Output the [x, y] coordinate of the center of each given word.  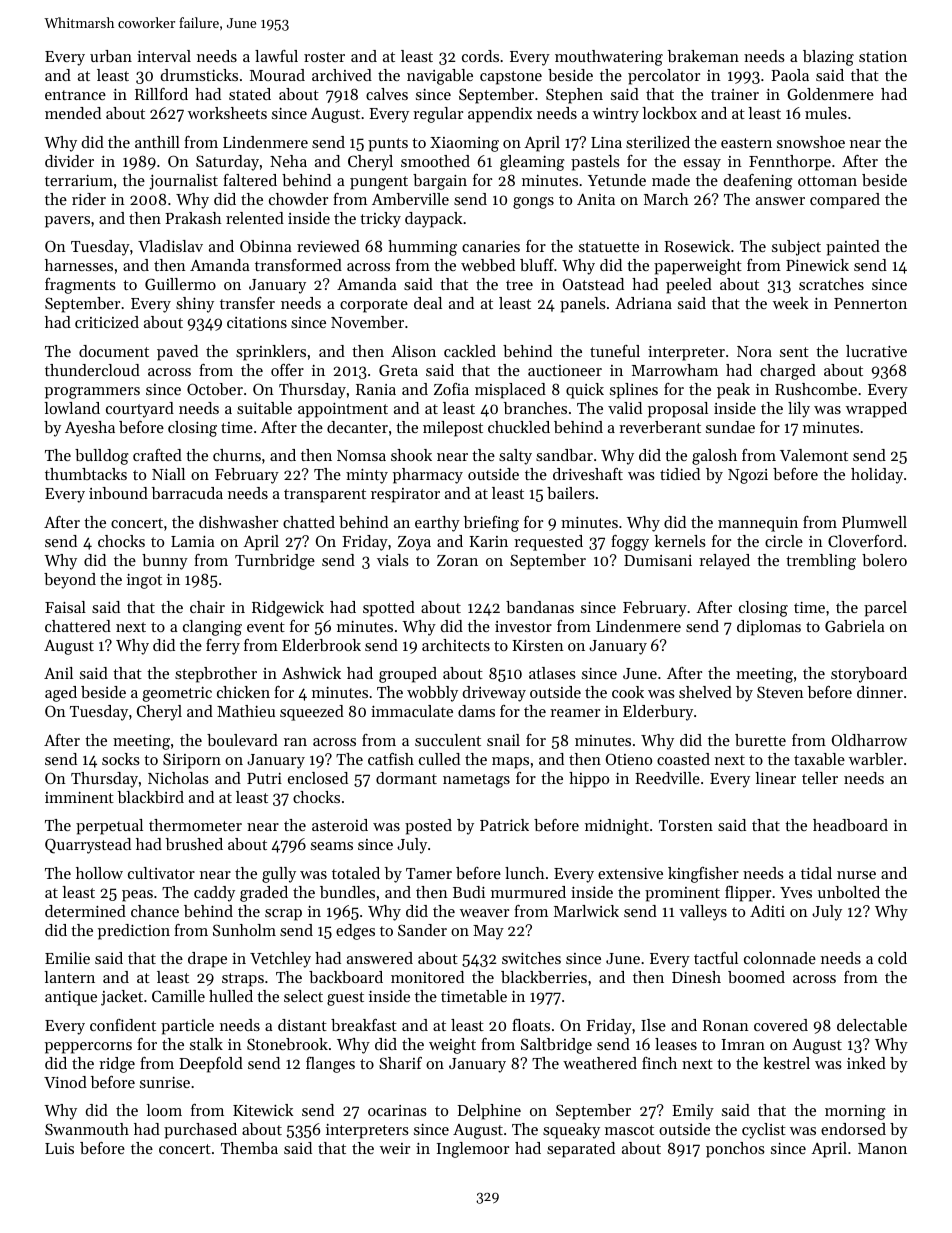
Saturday [227, 163]
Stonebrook [287, 1044]
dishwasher [238, 522]
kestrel [786, 1063]
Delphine [489, 1112]
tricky [380, 220]
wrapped [876, 410]
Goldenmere [830, 94]
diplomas [769, 628]
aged [61, 694]
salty [515, 457]
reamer [575, 713]
